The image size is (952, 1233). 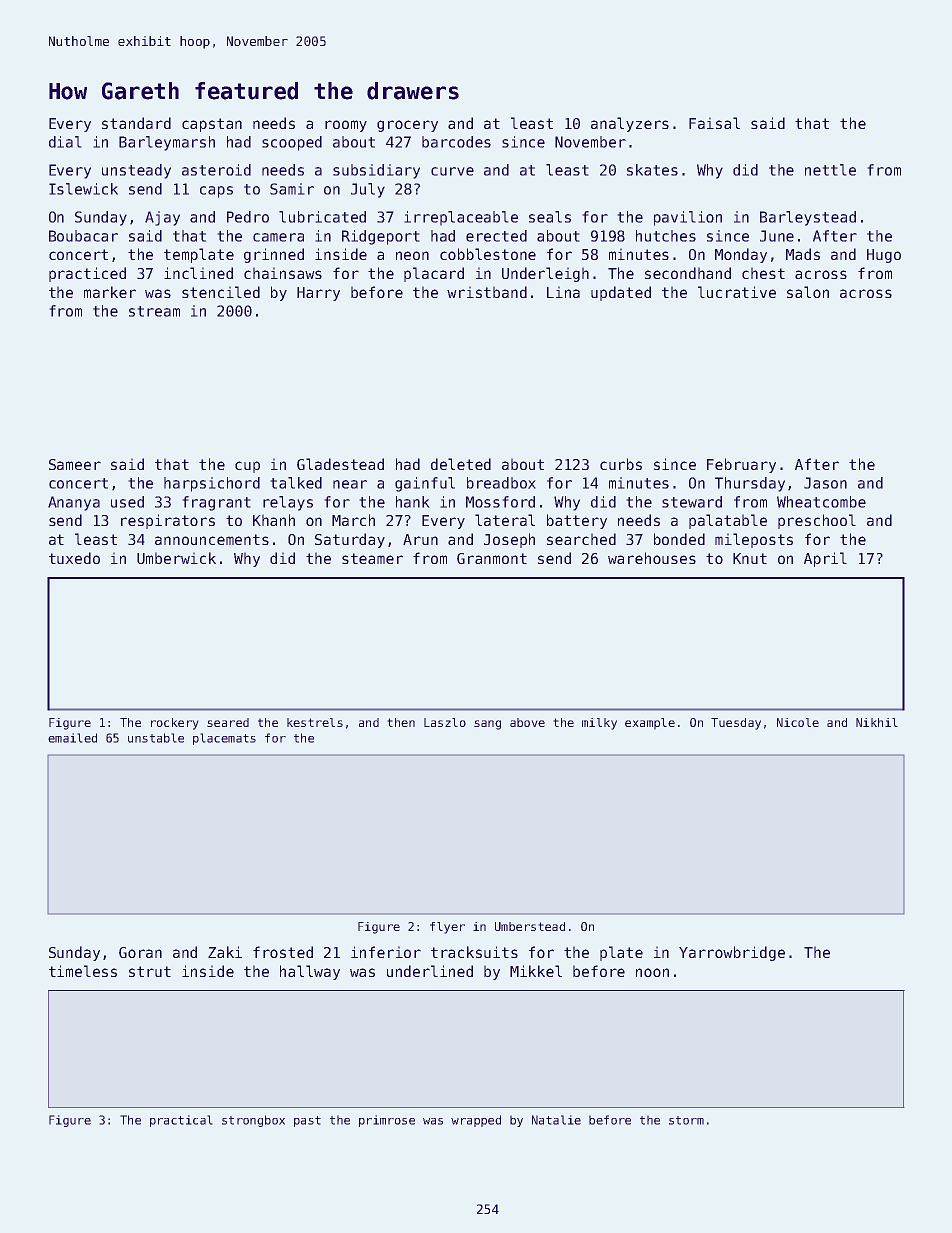 I want to click on above, so click(x=527, y=722).
